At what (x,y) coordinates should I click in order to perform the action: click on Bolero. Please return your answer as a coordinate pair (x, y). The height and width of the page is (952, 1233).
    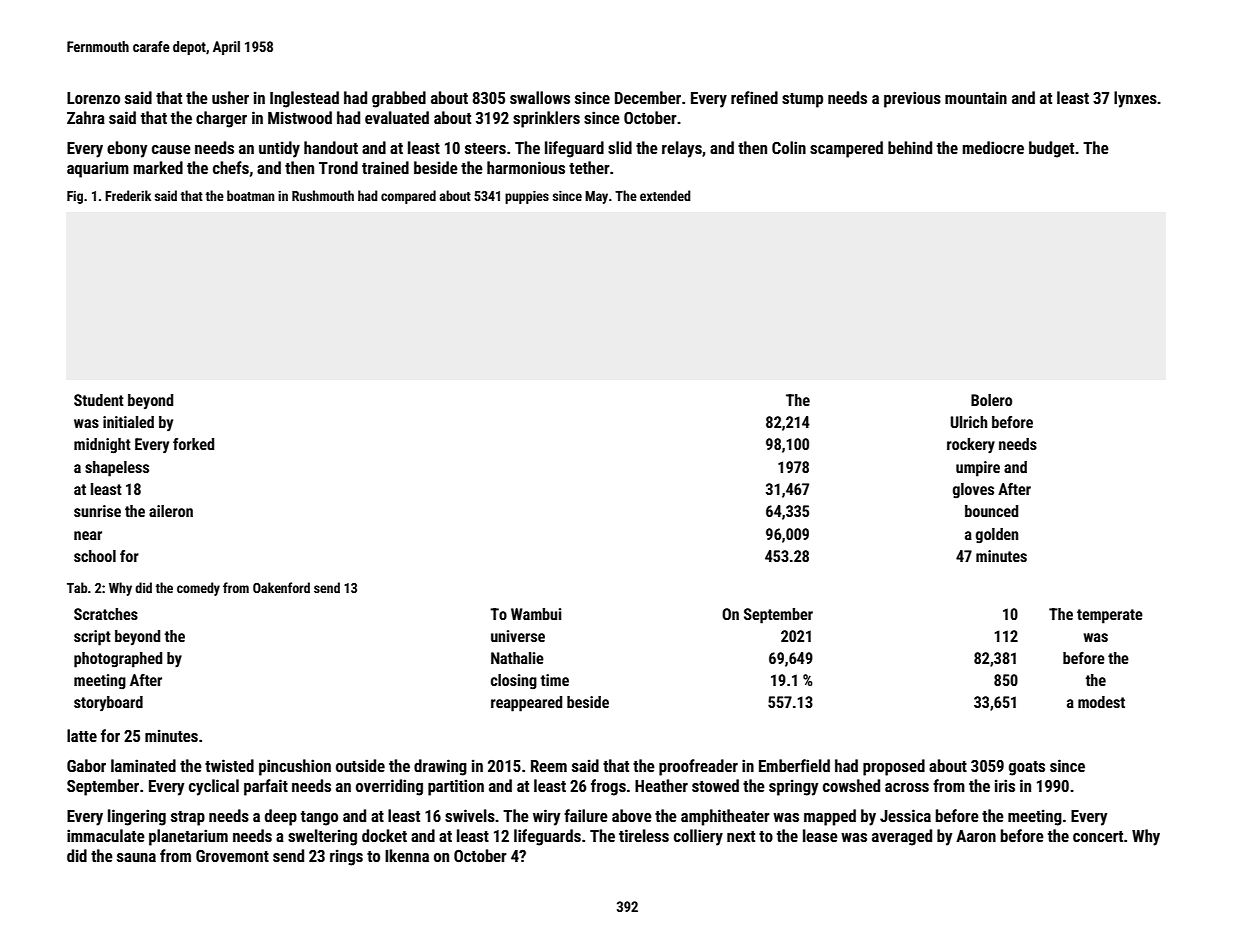
    Looking at the image, I should click on (991, 400).
